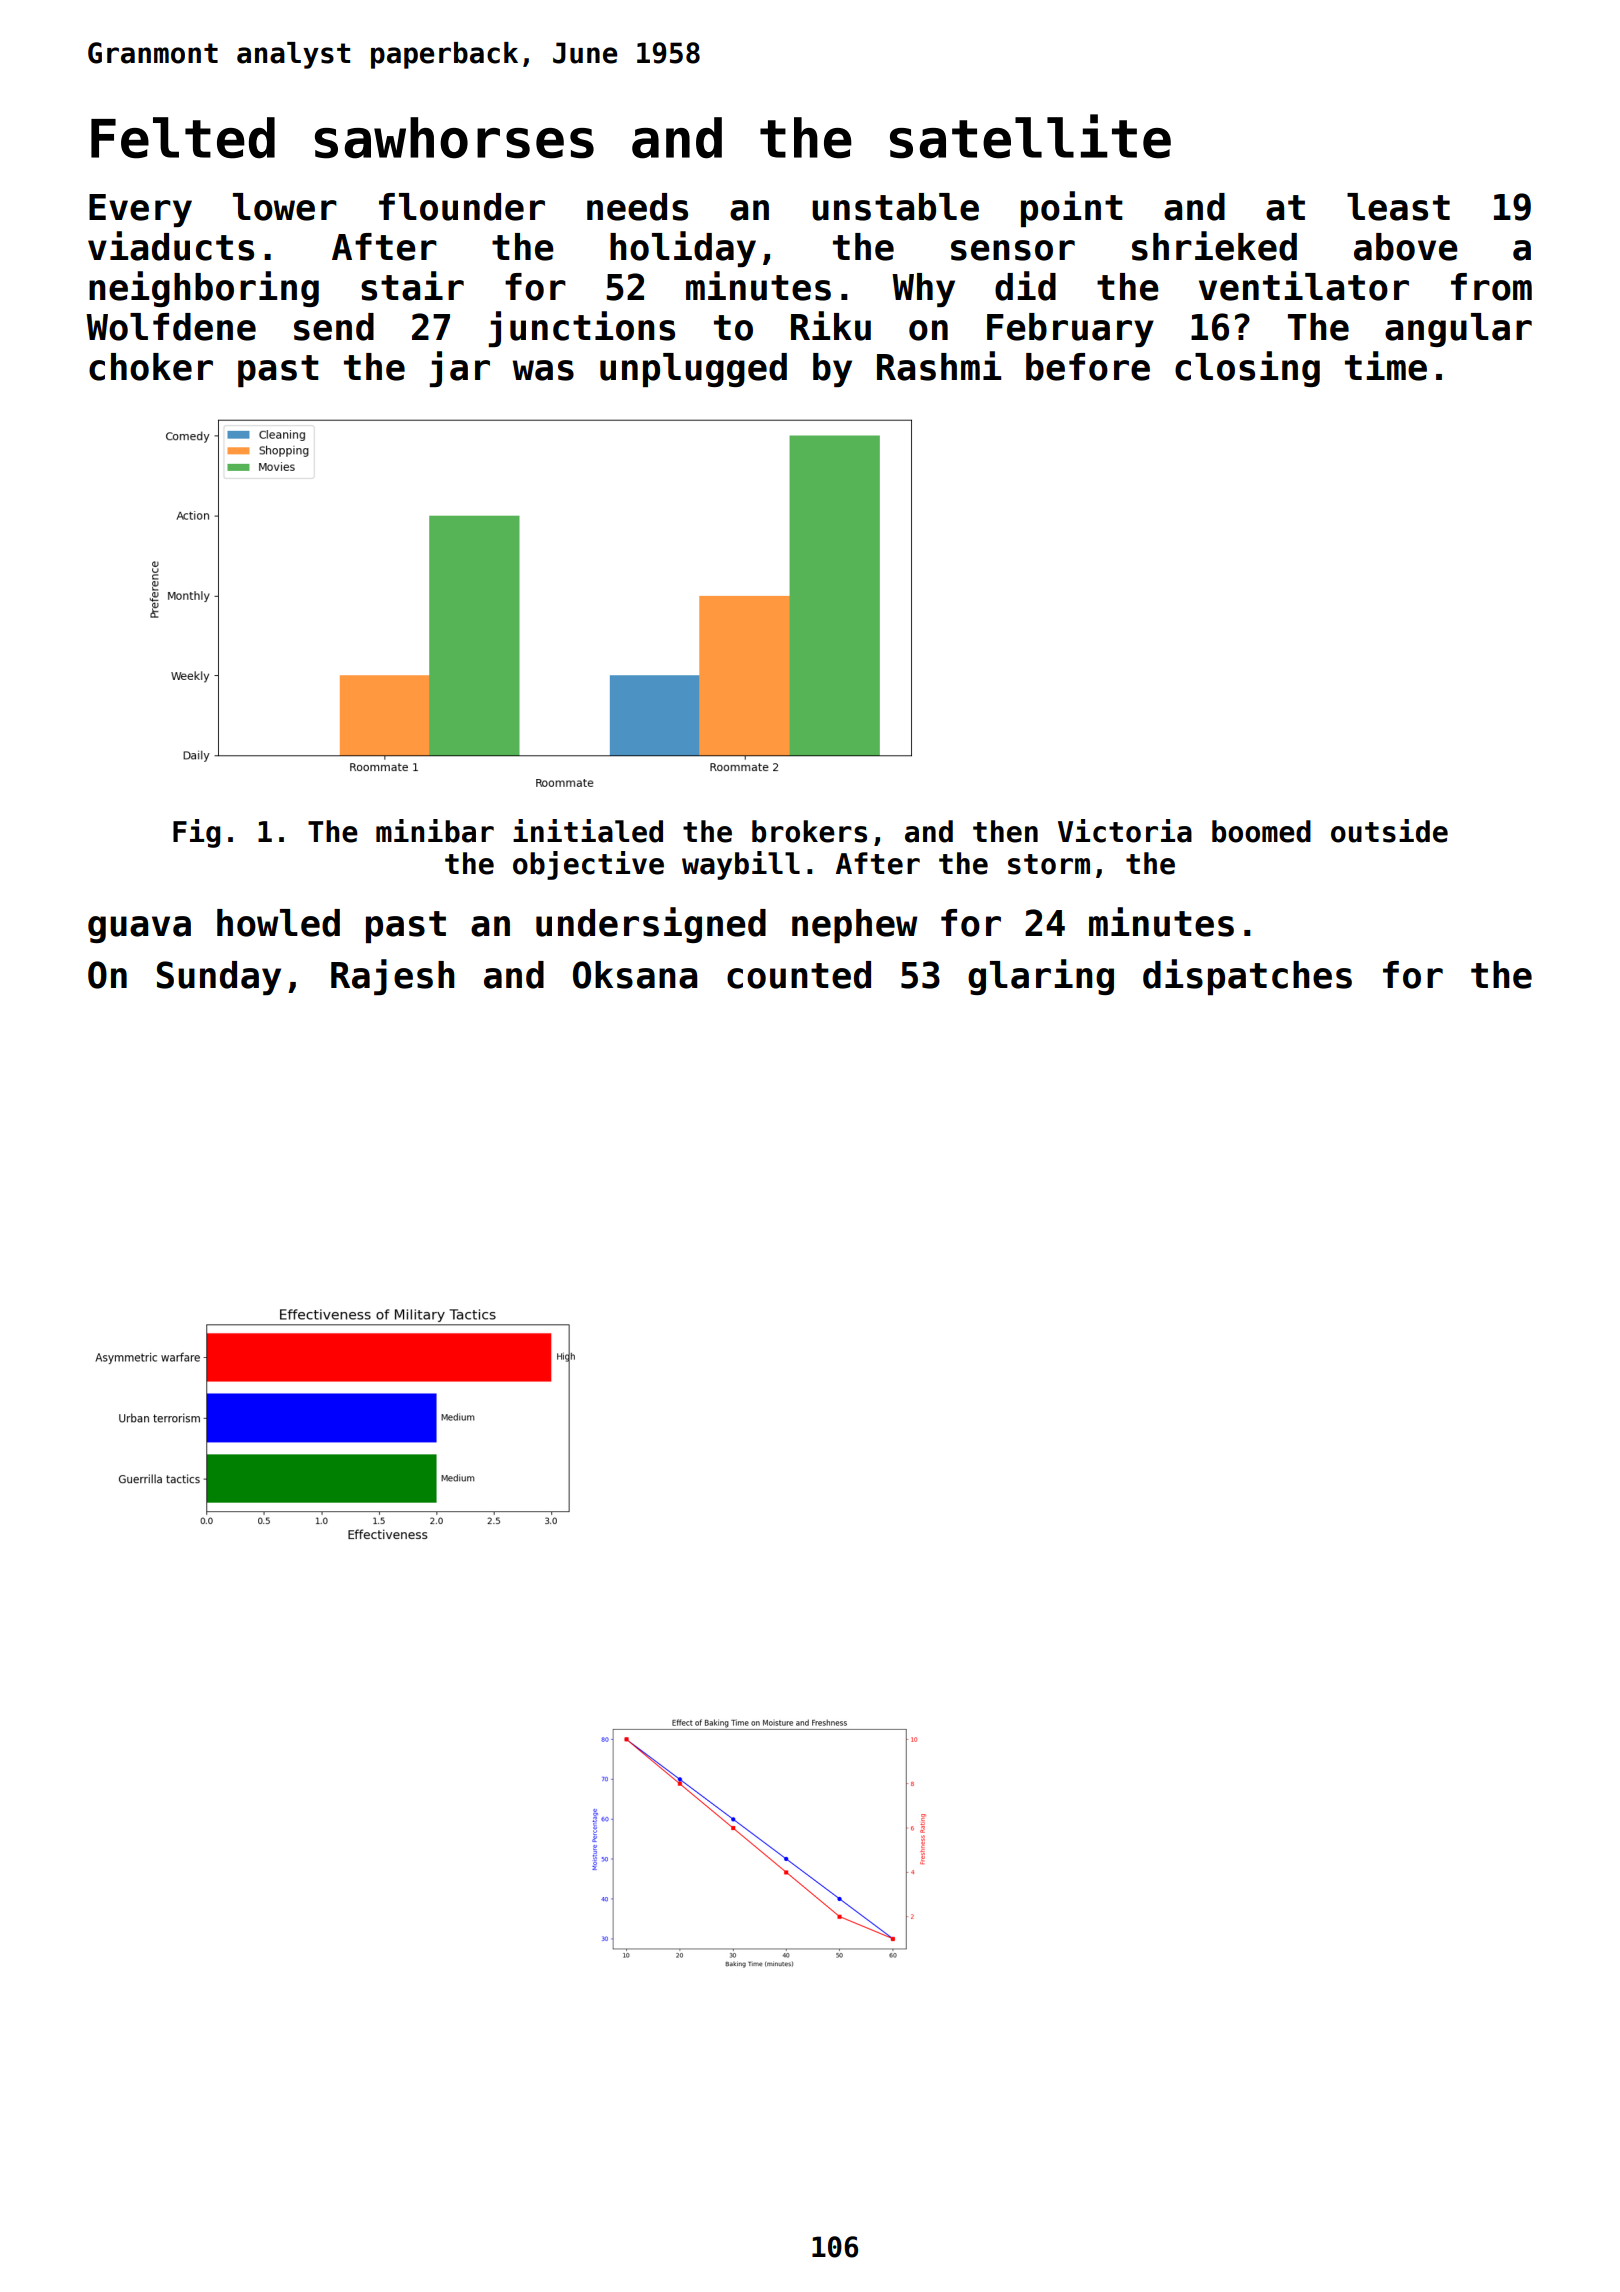  I want to click on Felted, so click(183, 138).
